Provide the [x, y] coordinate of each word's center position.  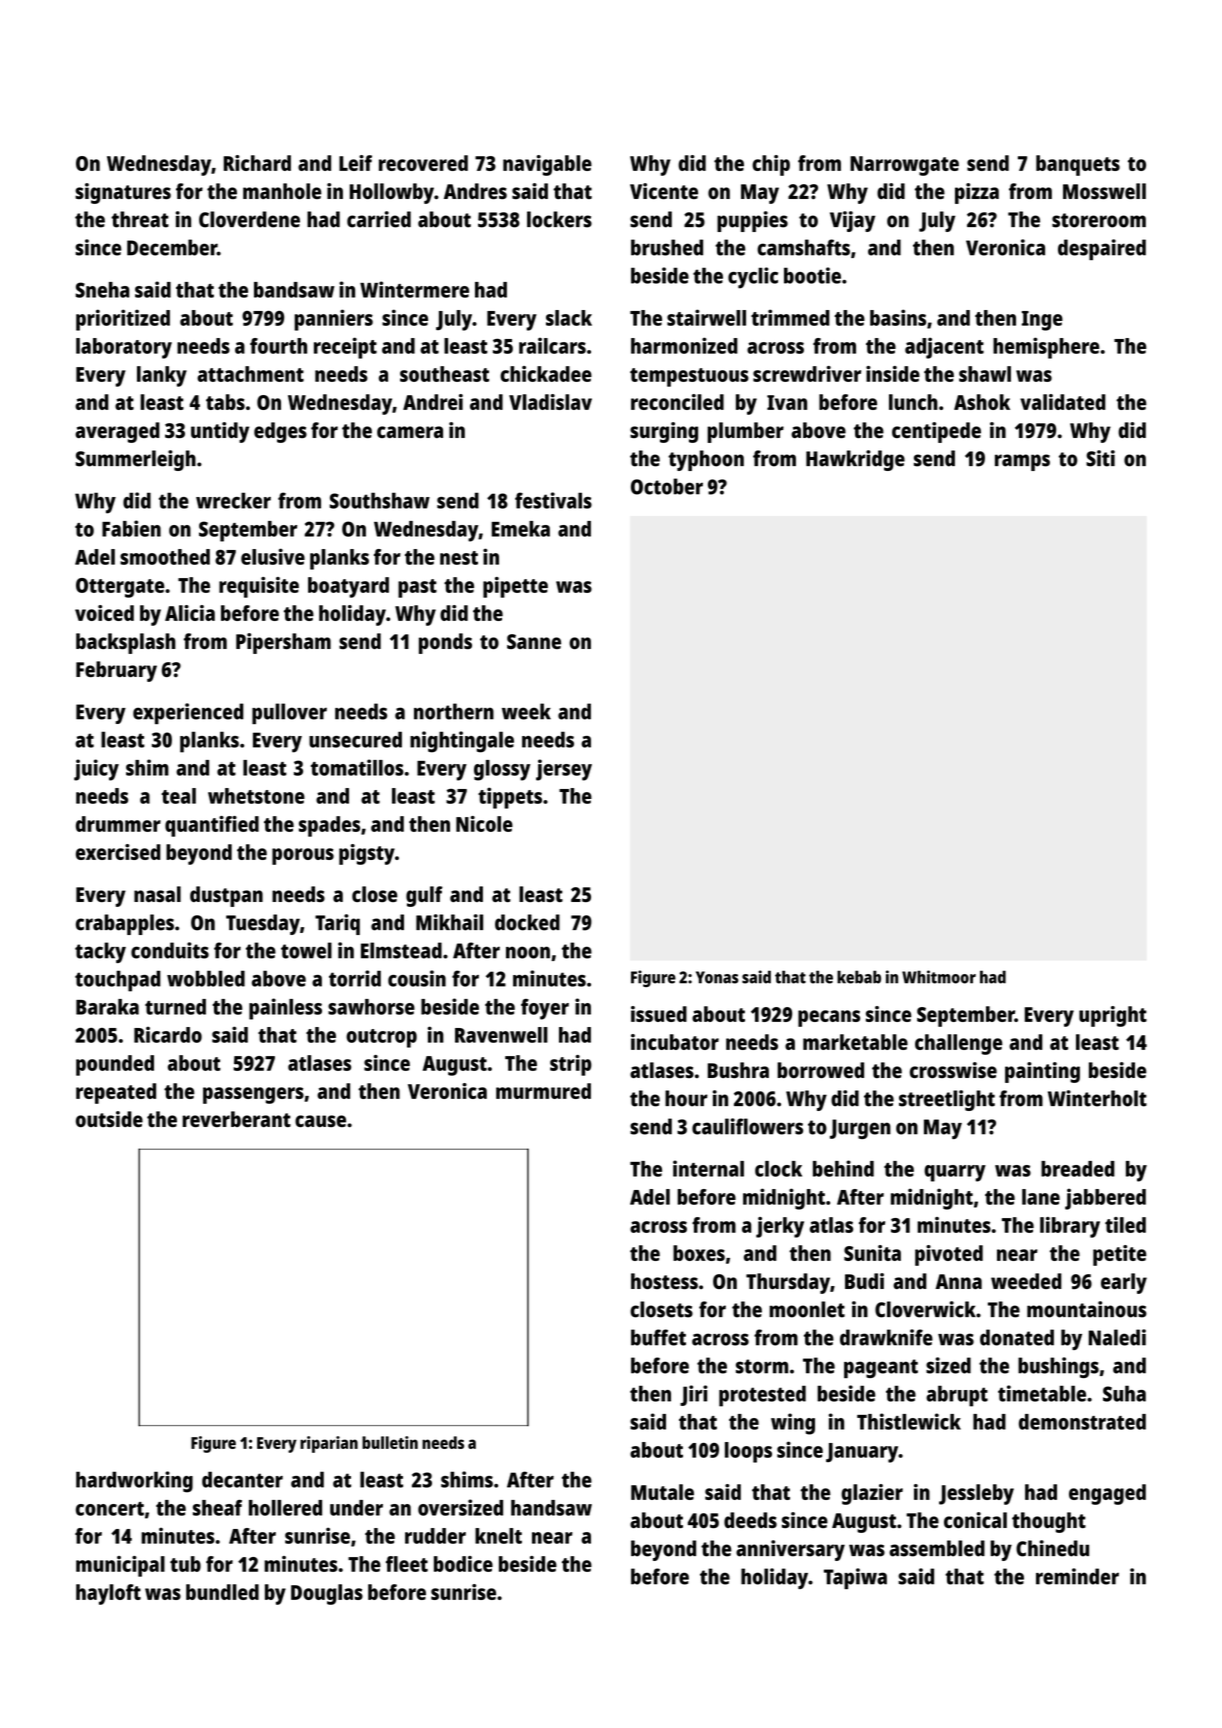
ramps [1022, 462]
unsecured [355, 739]
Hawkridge [855, 460]
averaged [117, 432]
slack [569, 318]
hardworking [134, 1482]
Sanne [534, 641]
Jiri [694, 1395]
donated [1017, 1337]
